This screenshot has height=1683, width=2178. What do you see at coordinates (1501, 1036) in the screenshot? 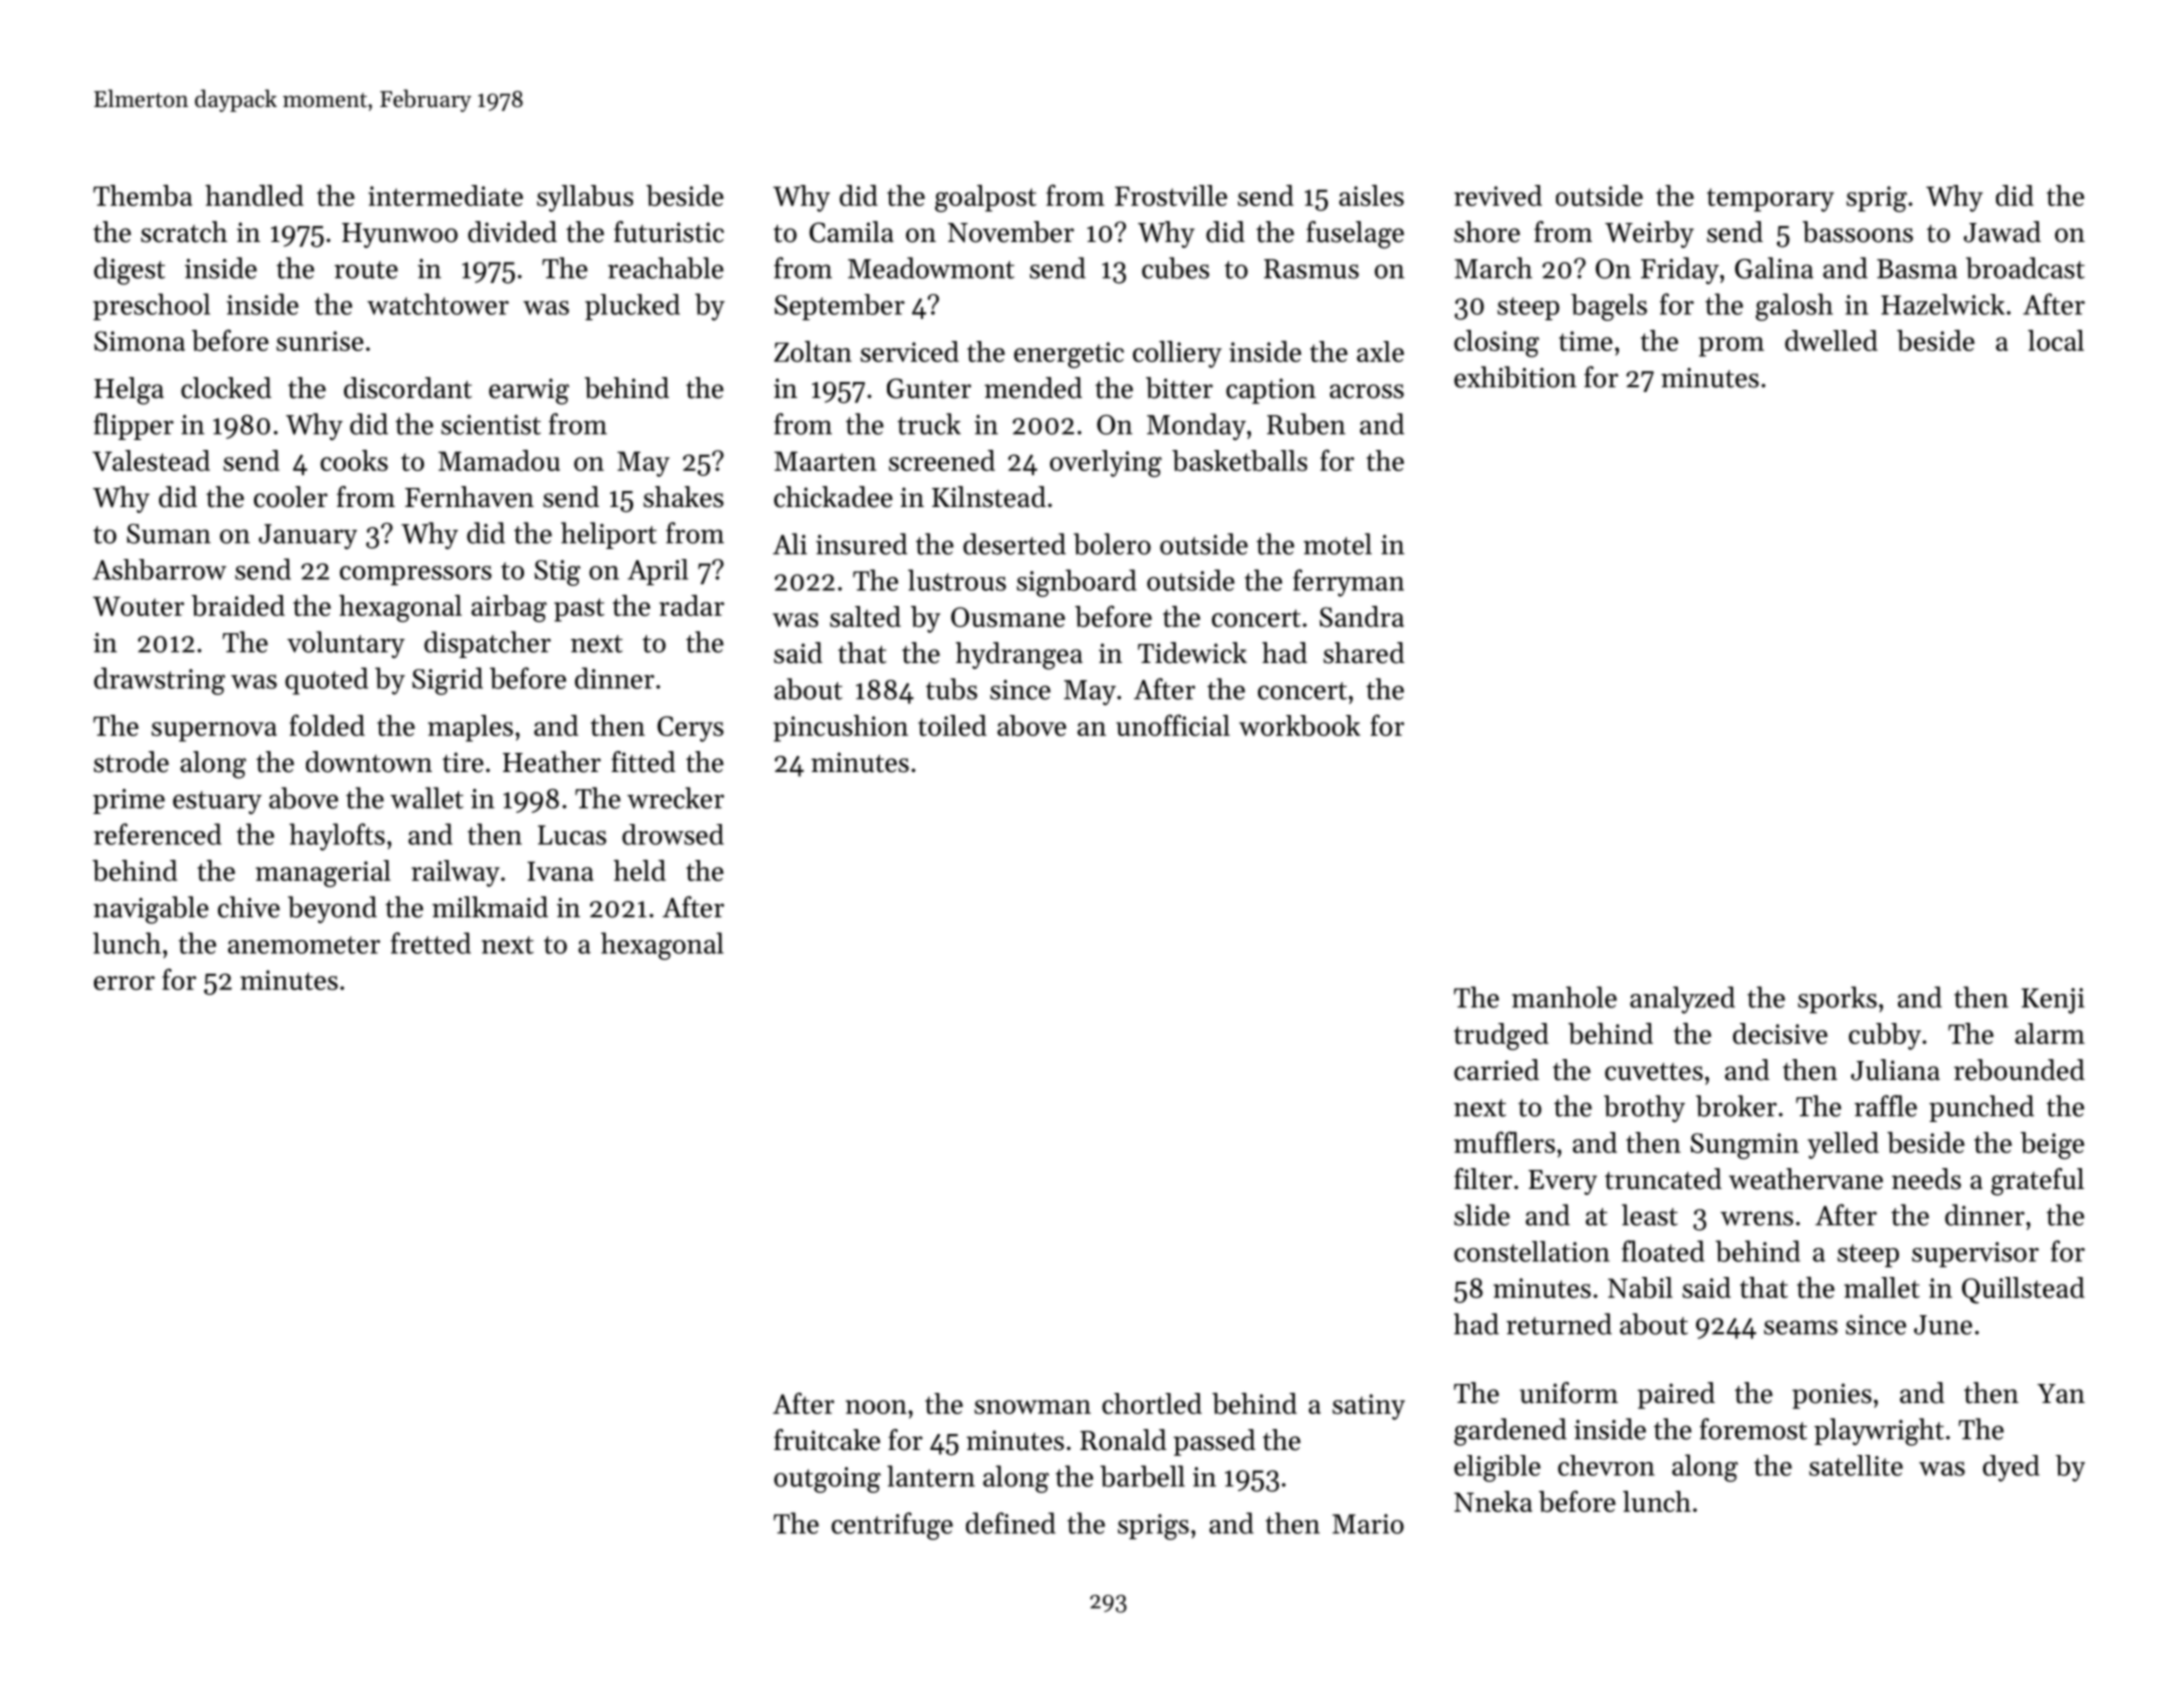
I see `trudged` at bounding box center [1501, 1036].
